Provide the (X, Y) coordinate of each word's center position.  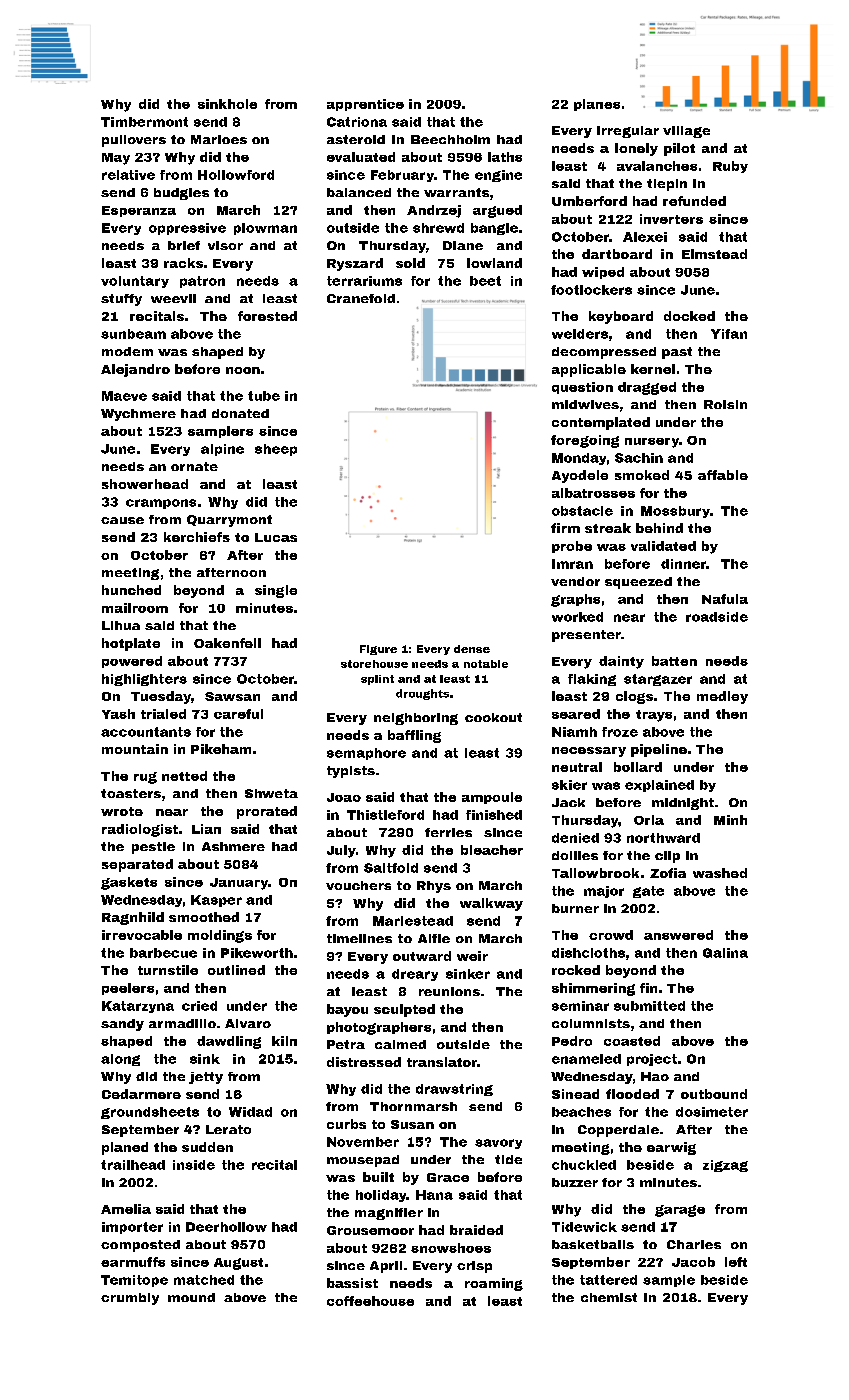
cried (199, 1006)
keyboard (621, 317)
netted (184, 776)
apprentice (365, 105)
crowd (611, 935)
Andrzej (434, 211)
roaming (494, 1284)
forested (267, 316)
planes (597, 105)
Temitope (134, 1281)
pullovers (134, 141)
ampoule (492, 798)
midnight (683, 804)
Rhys (434, 887)
